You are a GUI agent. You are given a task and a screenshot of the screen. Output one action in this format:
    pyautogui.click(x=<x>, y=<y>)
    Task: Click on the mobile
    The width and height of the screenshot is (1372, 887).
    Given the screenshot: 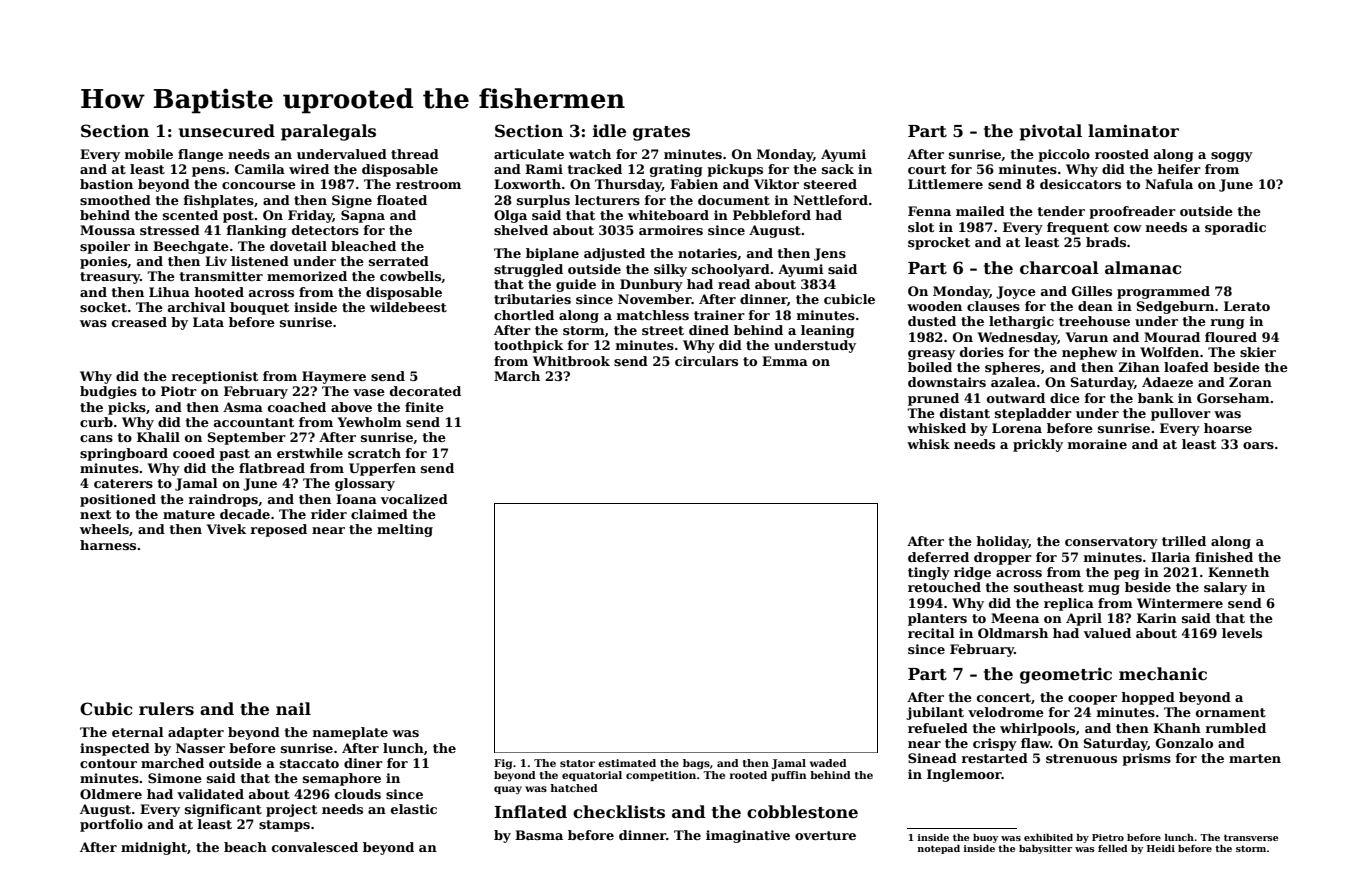 What is the action you would take?
    pyautogui.click(x=148, y=154)
